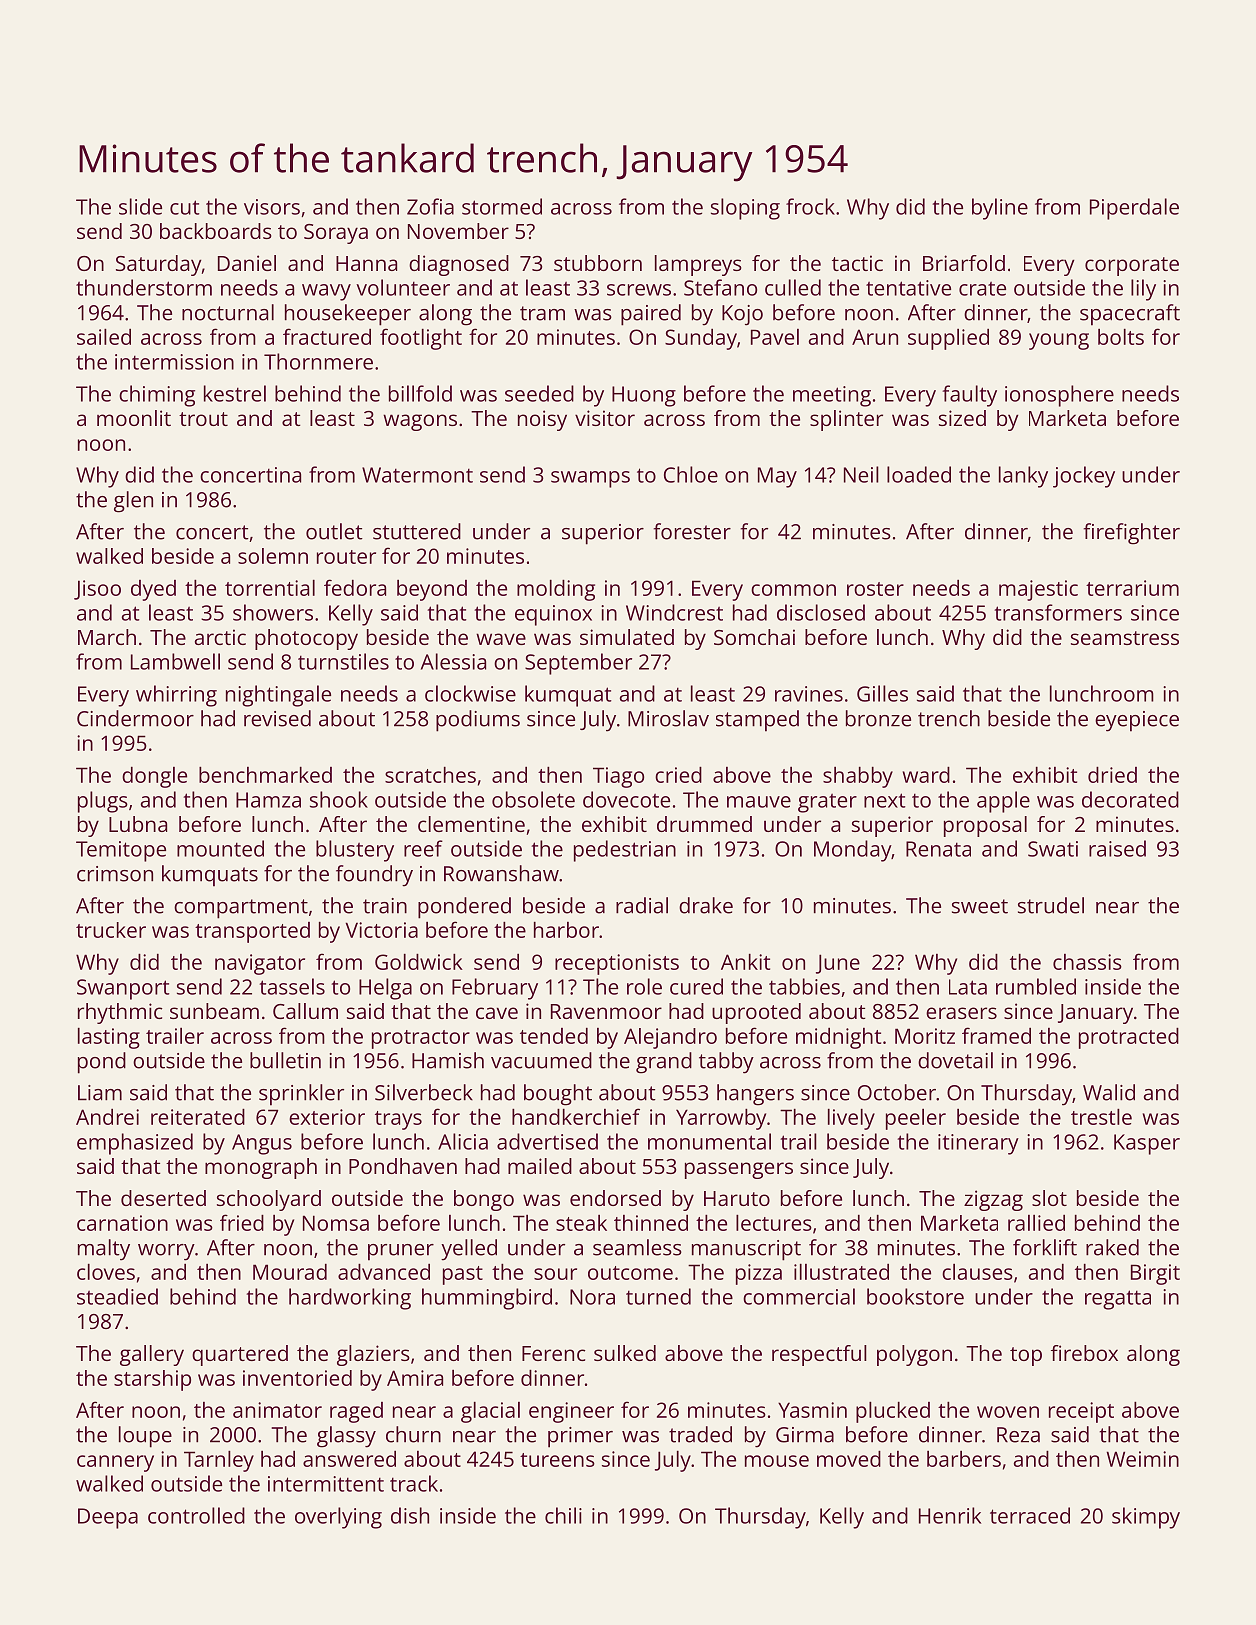 The height and width of the screenshot is (1625, 1256). I want to click on protracted, so click(1129, 1038).
